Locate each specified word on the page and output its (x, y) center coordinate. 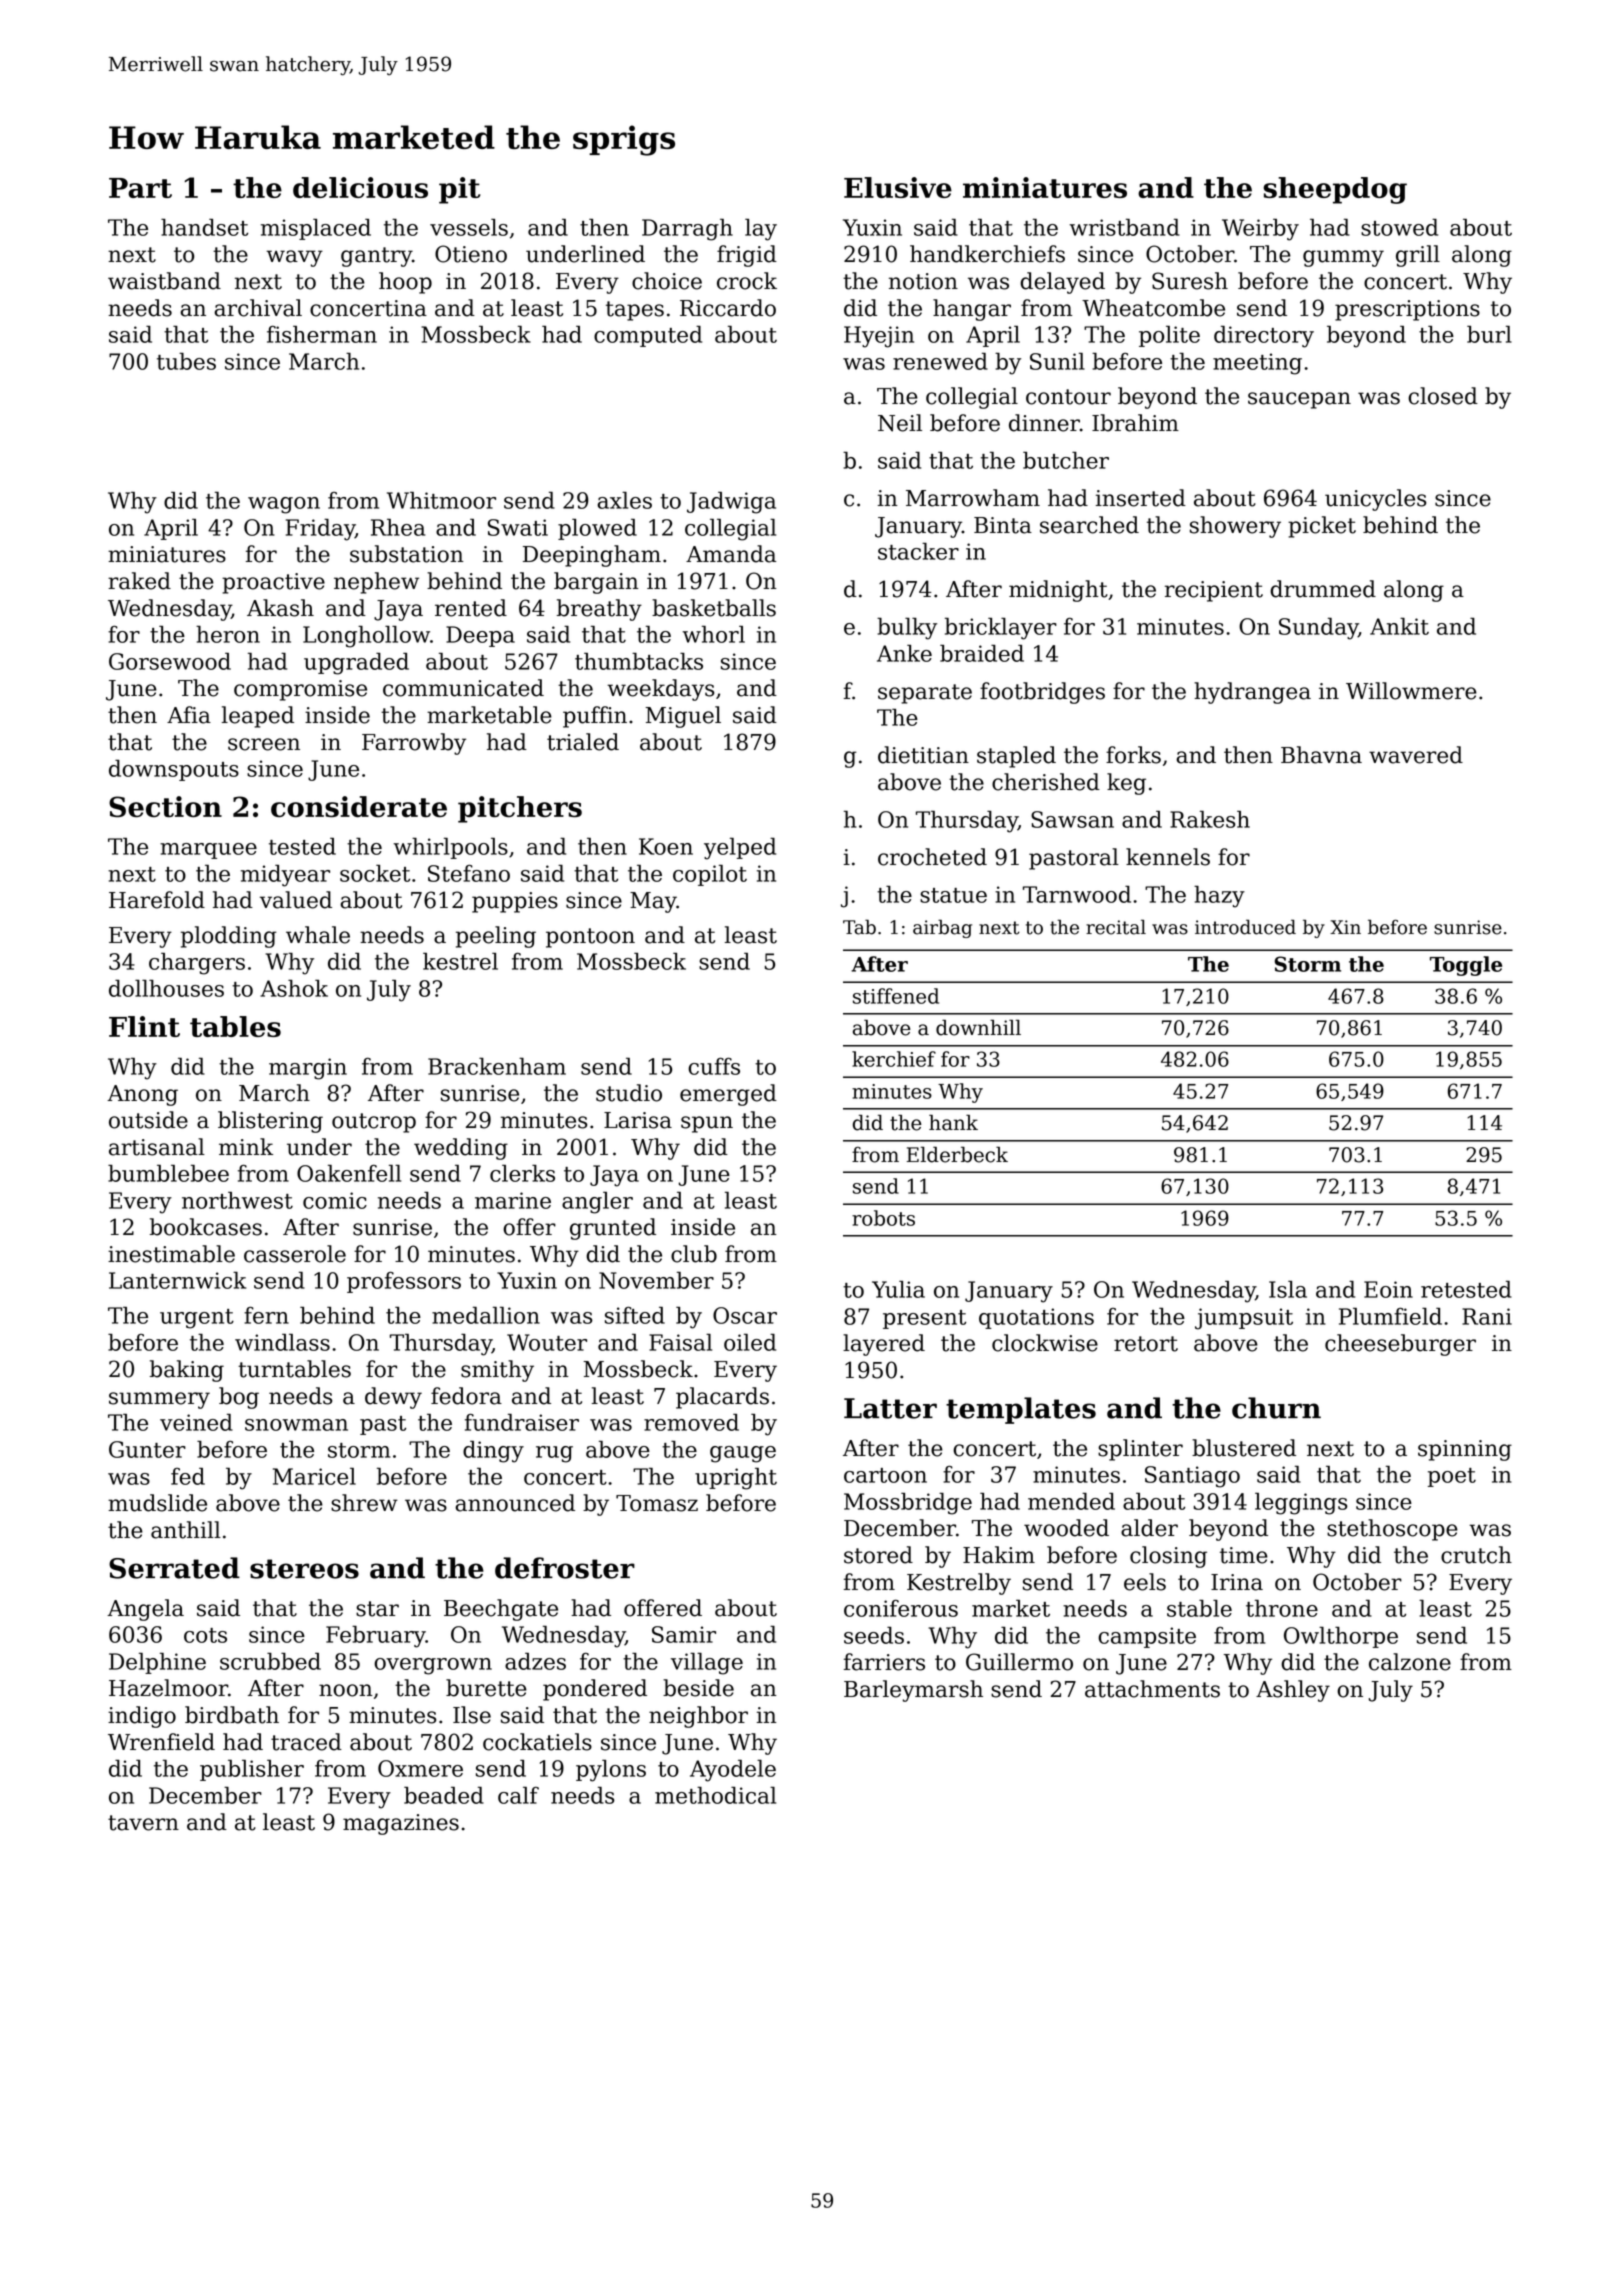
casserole (295, 1254)
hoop (405, 283)
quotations (1036, 1318)
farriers (884, 1662)
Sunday (1318, 628)
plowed (597, 529)
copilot (710, 875)
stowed (1399, 227)
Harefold (157, 900)
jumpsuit (1244, 1319)
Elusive (898, 187)
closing (1168, 1557)
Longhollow (366, 636)
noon (346, 1690)
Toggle (1466, 966)
